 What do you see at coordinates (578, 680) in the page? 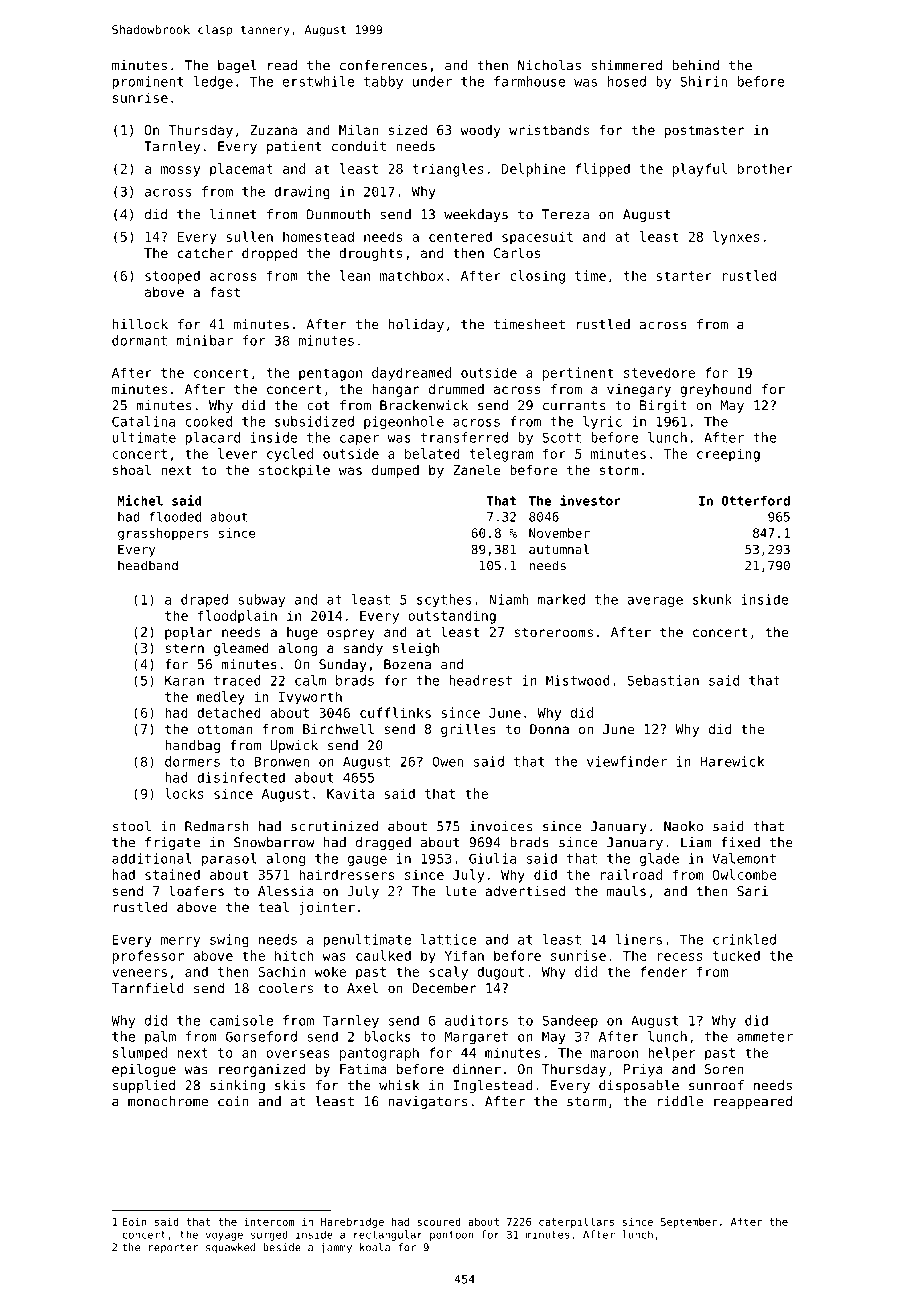
I see `Mistwood` at bounding box center [578, 680].
